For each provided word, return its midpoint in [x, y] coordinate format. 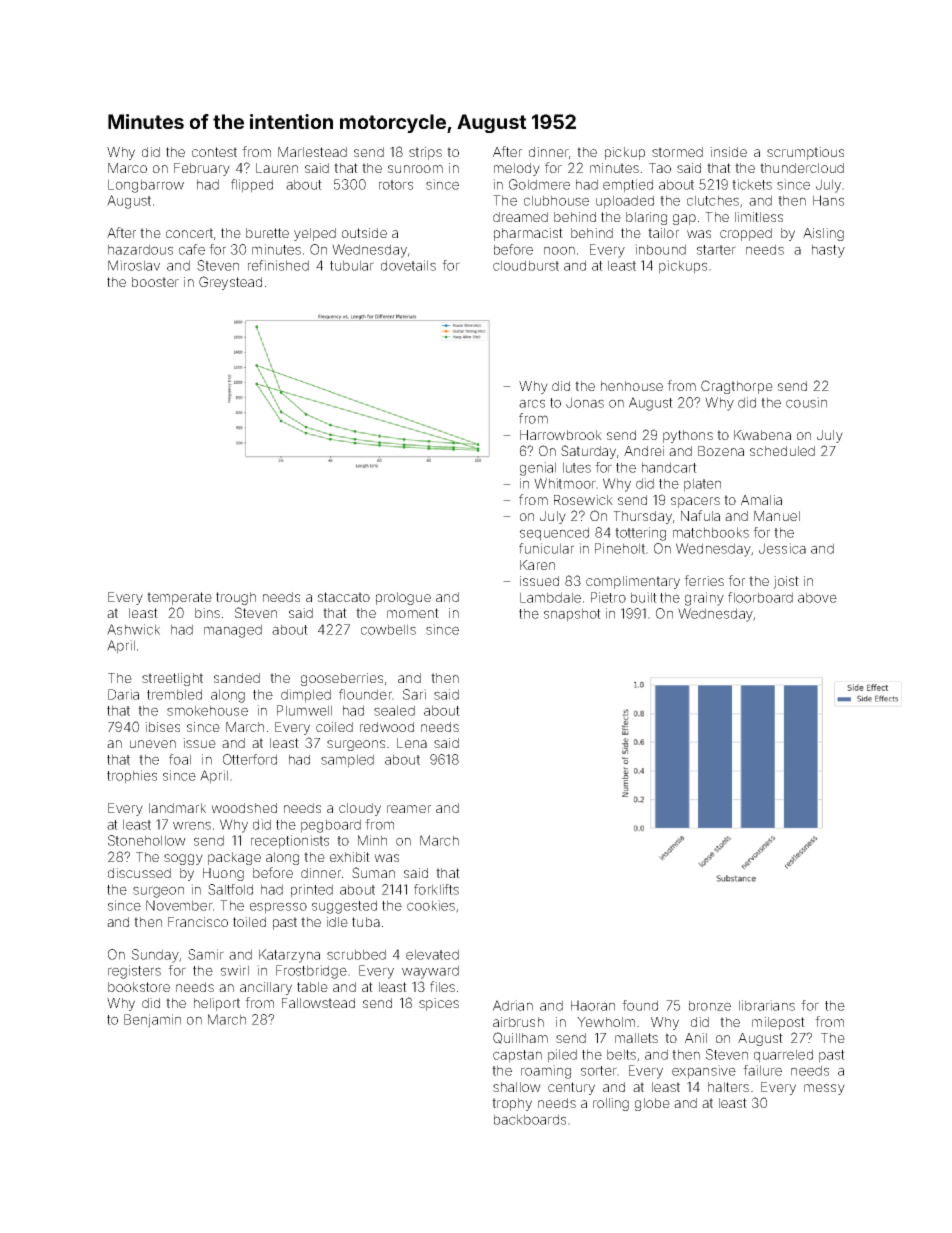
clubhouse [556, 200]
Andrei [644, 451]
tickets [752, 184]
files [442, 986]
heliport [217, 1004]
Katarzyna [289, 956]
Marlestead [312, 152]
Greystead [230, 283]
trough [236, 598]
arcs [532, 403]
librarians [767, 1005]
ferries [704, 580]
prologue [403, 598]
